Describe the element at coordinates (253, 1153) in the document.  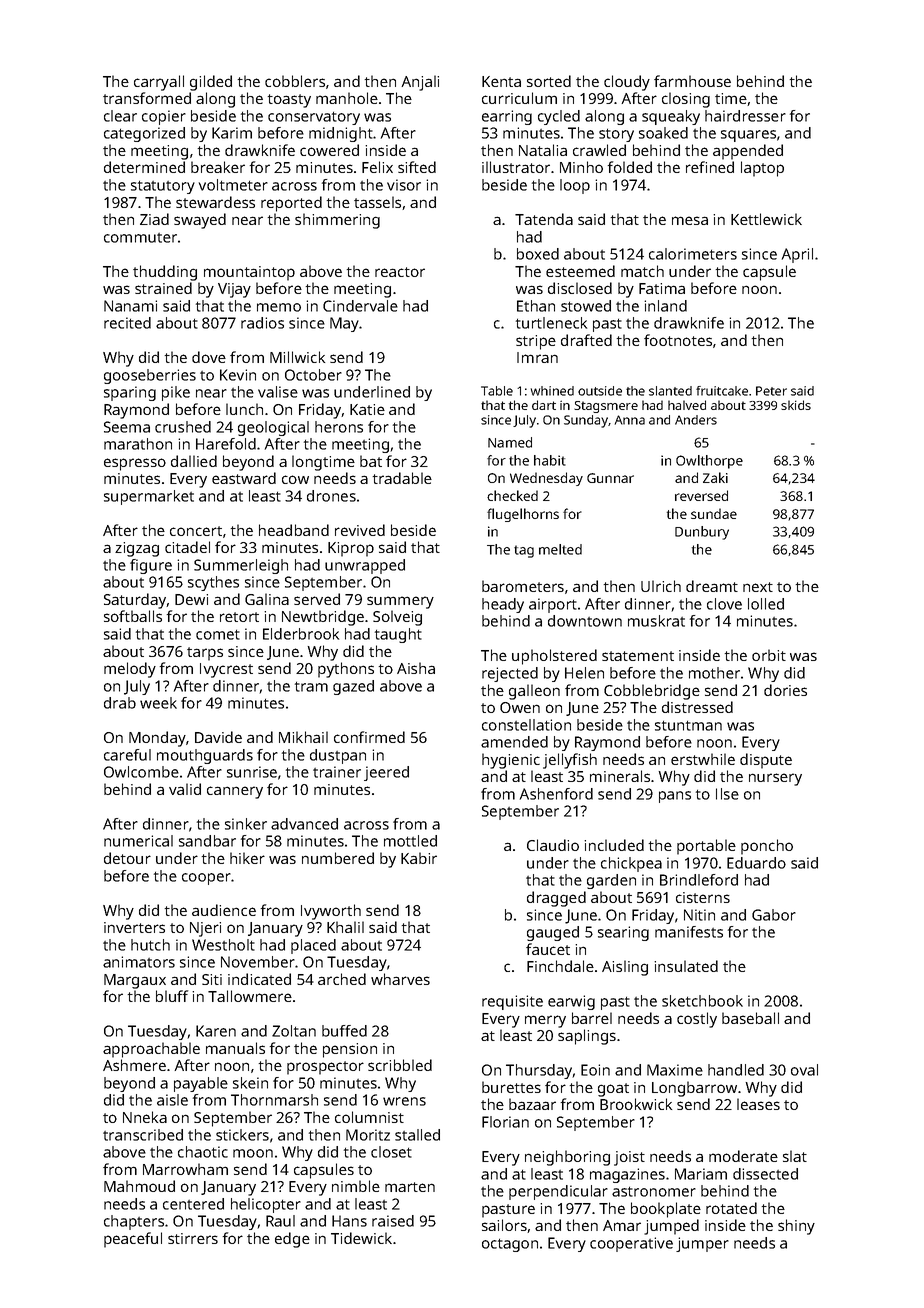
I see `moon` at that location.
